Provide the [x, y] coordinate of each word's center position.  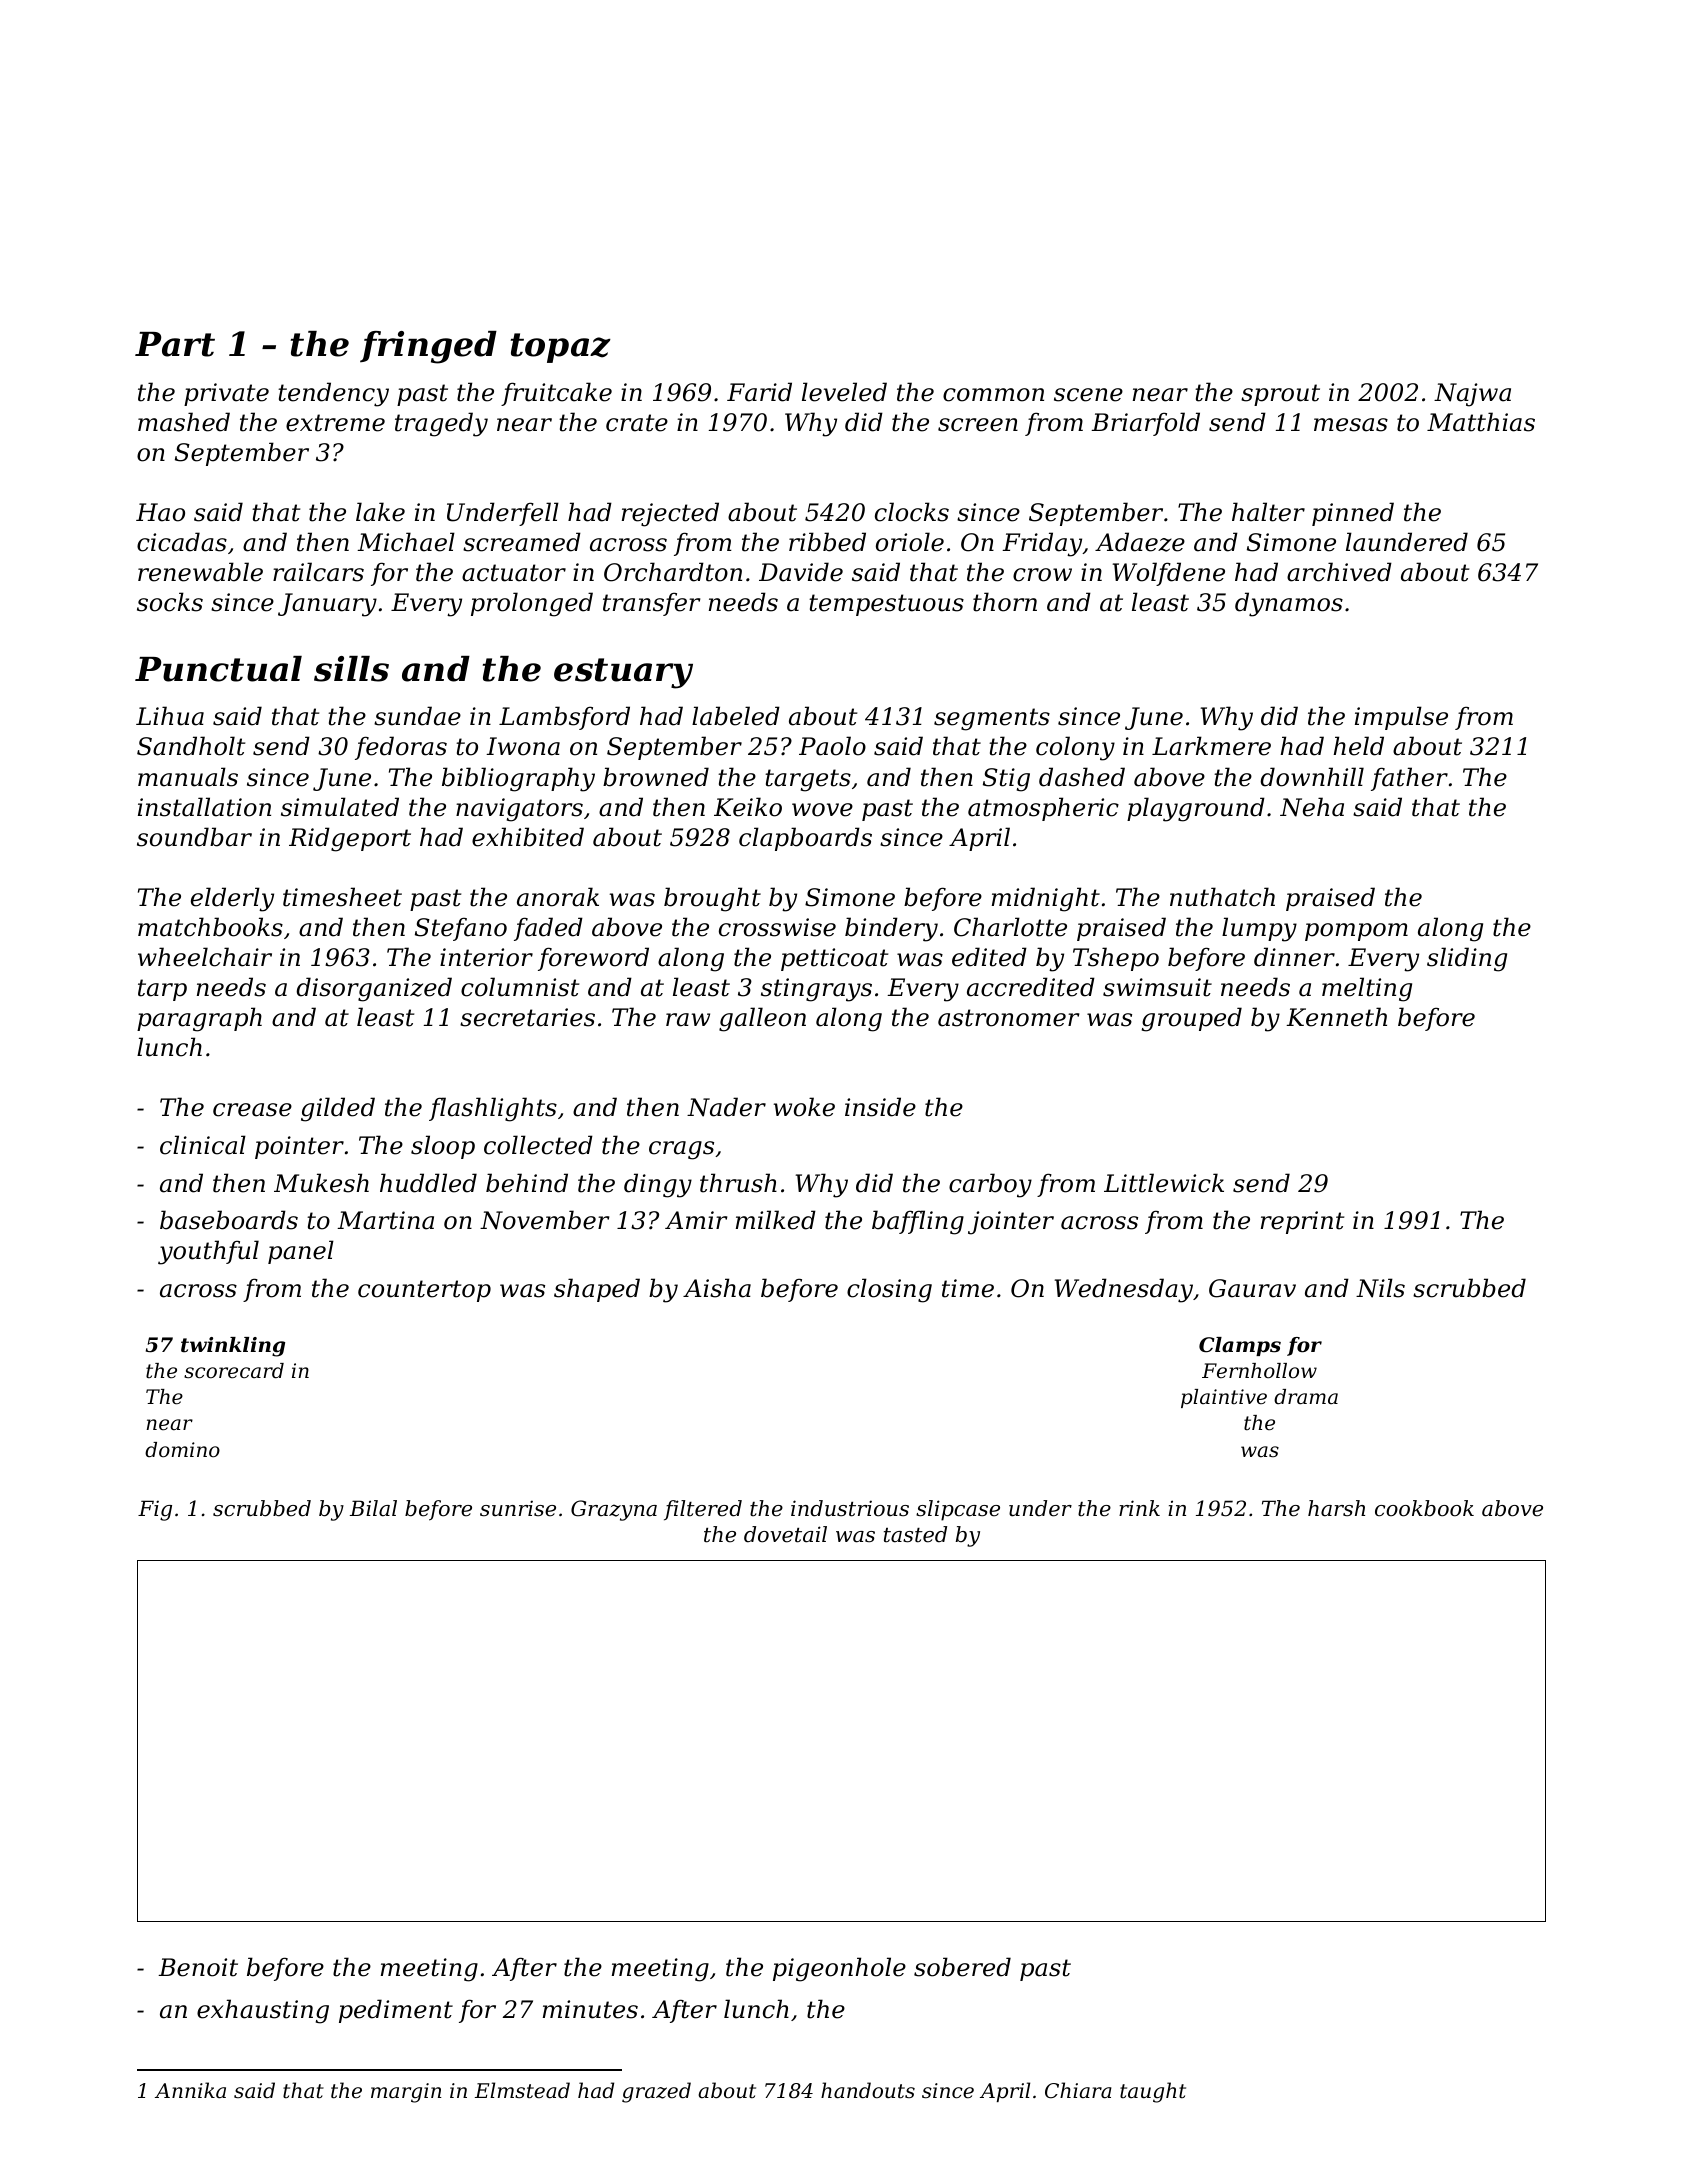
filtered [703, 1510]
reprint [1302, 1222]
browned [656, 777]
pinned [1353, 514]
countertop [424, 1291]
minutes [590, 2009]
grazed [656, 2092]
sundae [417, 716]
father [1409, 779]
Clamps [1240, 1346]
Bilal [373, 1508]
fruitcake [556, 394]
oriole [910, 542]
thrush [738, 1183]
